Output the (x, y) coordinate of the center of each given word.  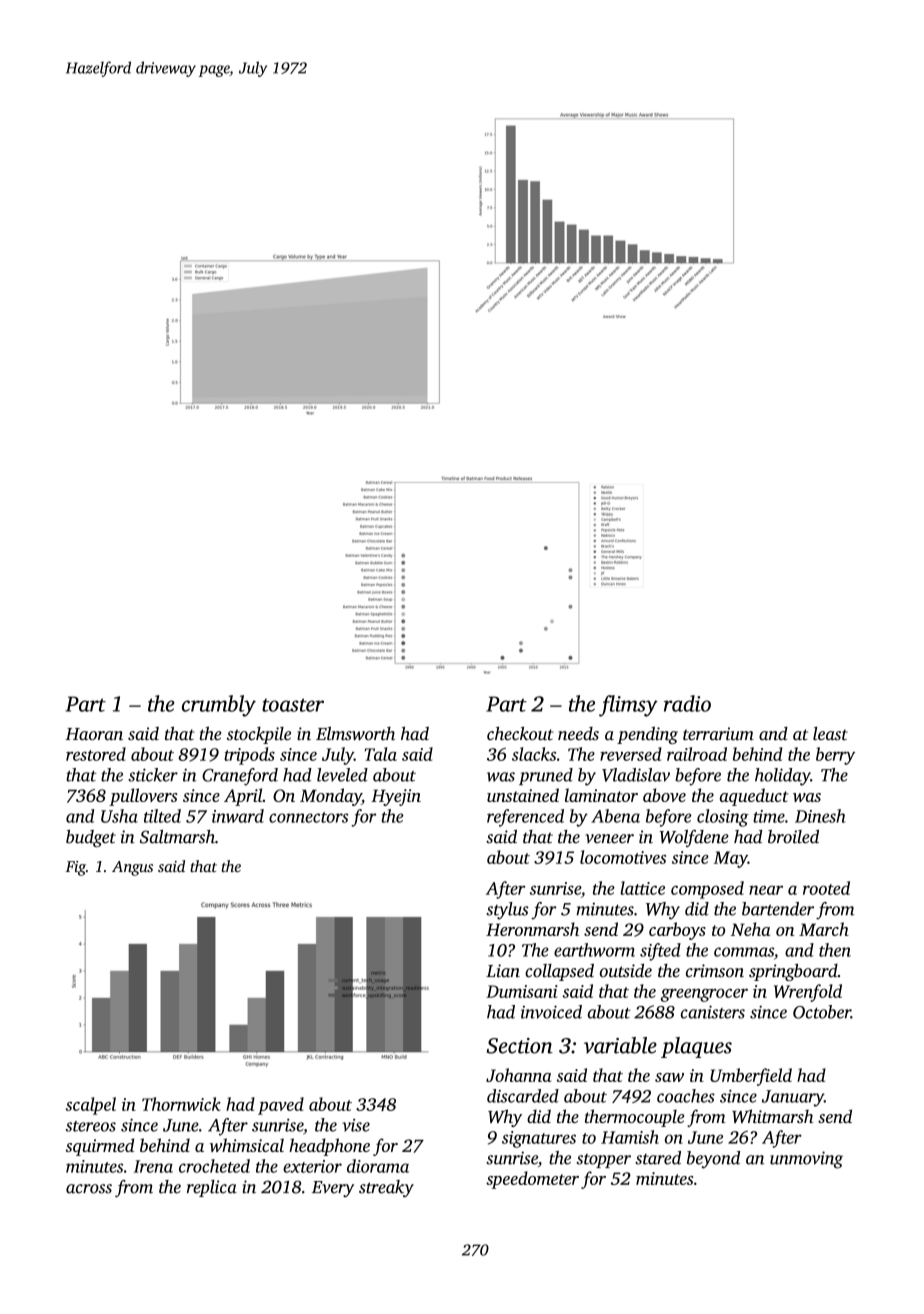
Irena (153, 1166)
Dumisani (522, 991)
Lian (503, 971)
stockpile (259, 735)
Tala (381, 754)
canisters (713, 1012)
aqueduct (754, 797)
